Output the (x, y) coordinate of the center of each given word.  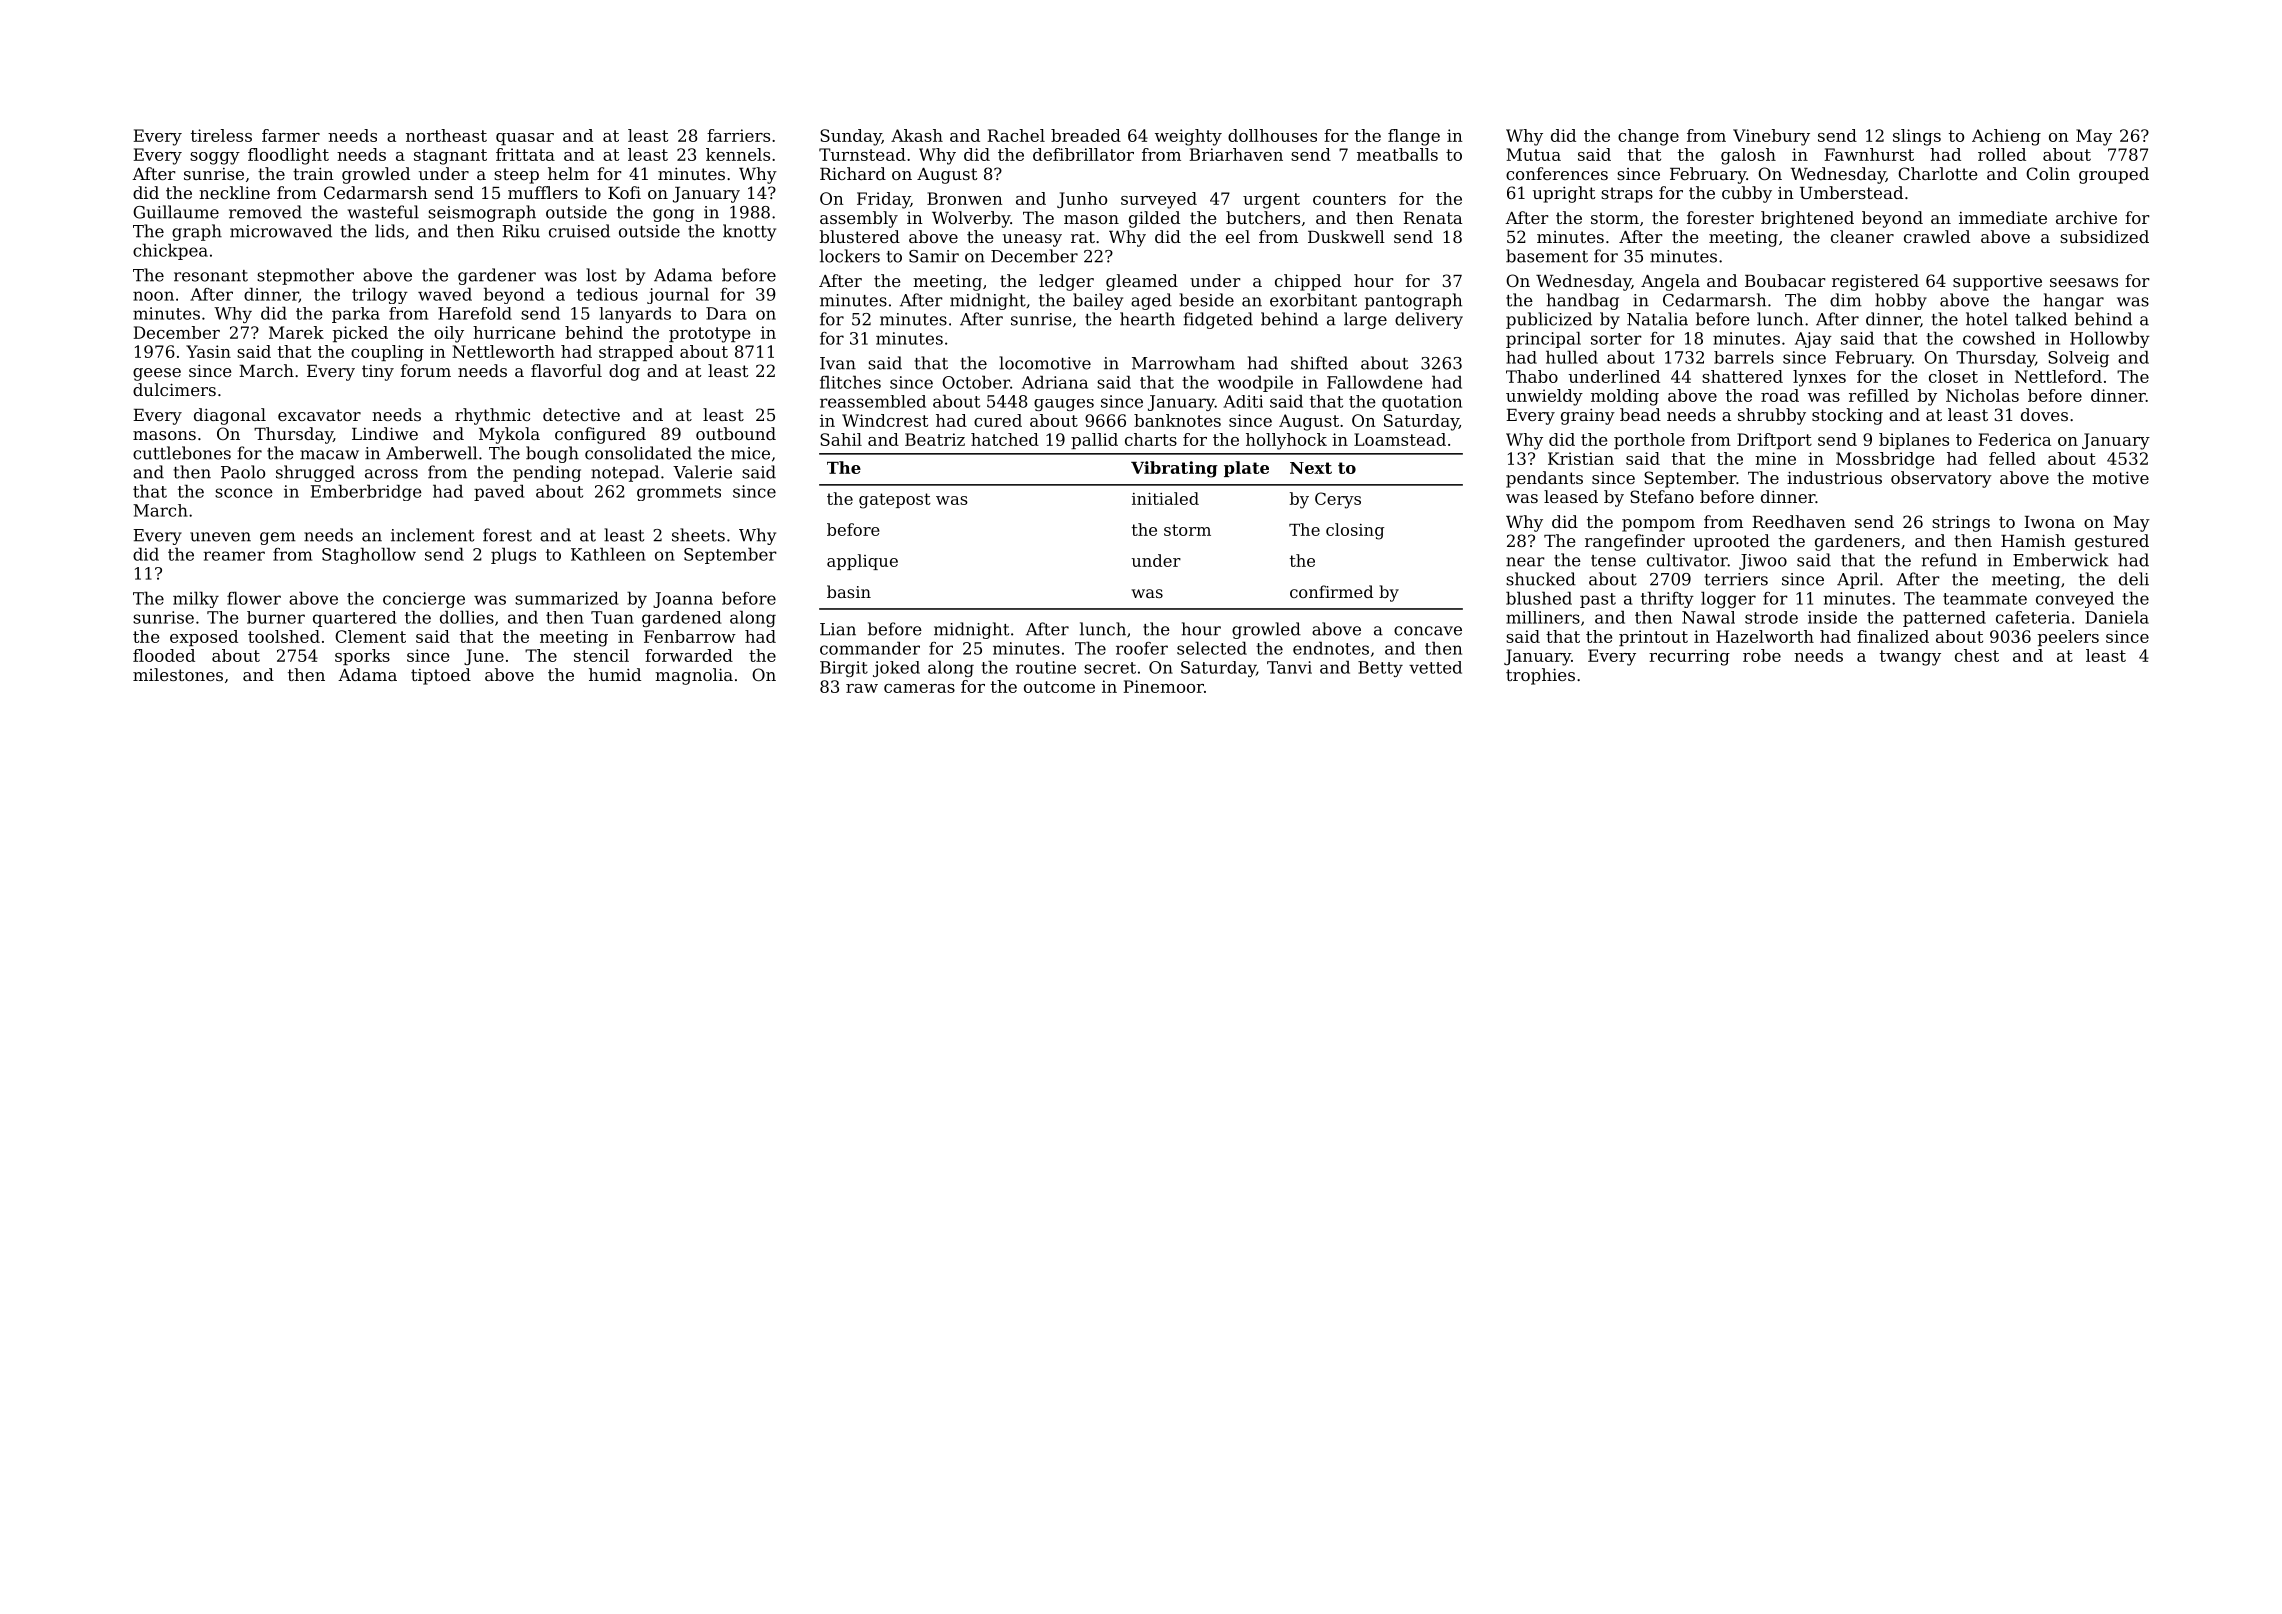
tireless (221, 135)
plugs (513, 555)
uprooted (1731, 542)
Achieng (2006, 137)
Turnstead (862, 154)
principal (1543, 339)
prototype (709, 335)
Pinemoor (1164, 686)
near (1525, 562)
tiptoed (441, 676)
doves (2044, 414)
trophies (1540, 676)
